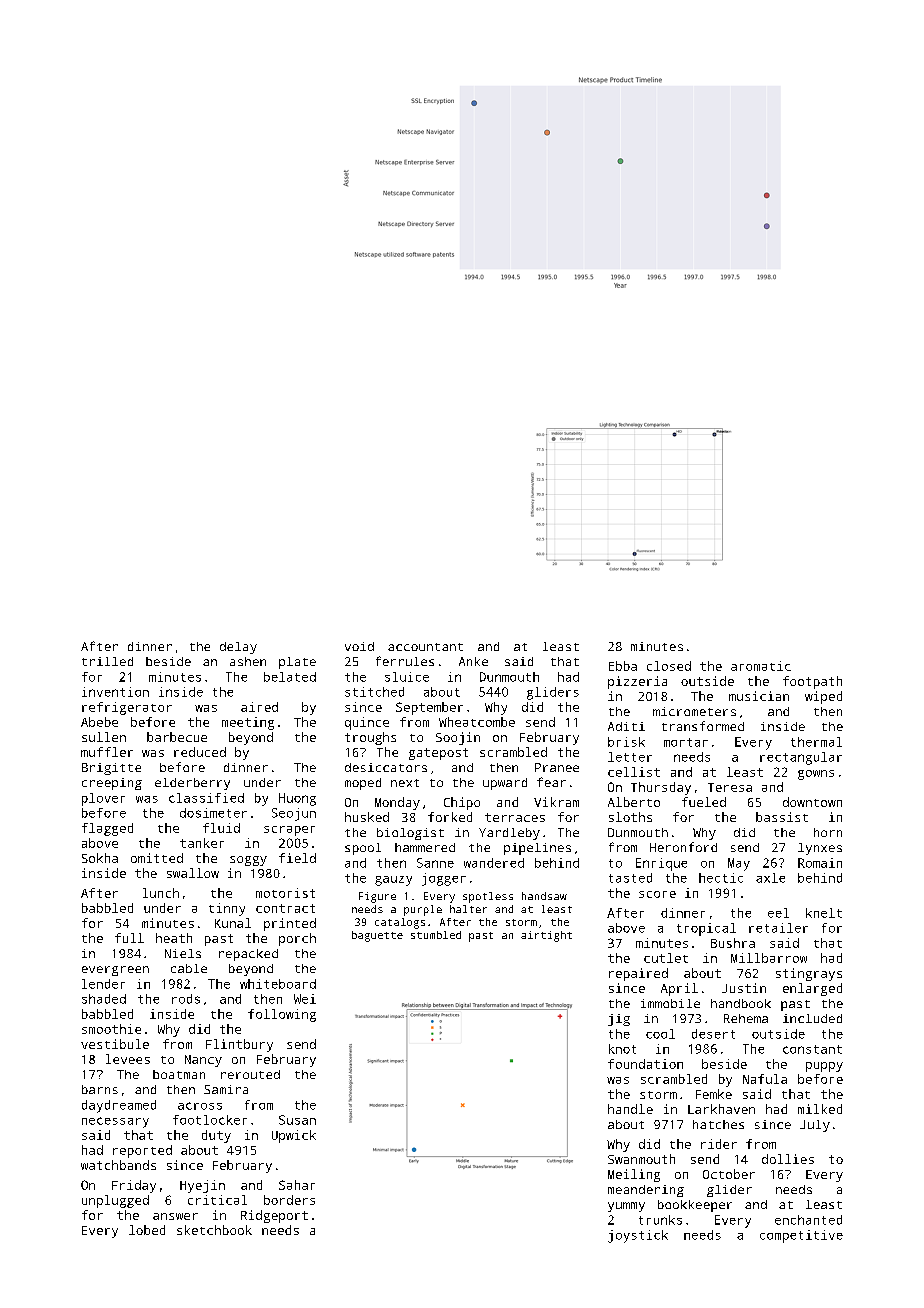 This screenshot has width=924, height=1308. What do you see at coordinates (551, 782) in the screenshot?
I see `fear` at bounding box center [551, 782].
